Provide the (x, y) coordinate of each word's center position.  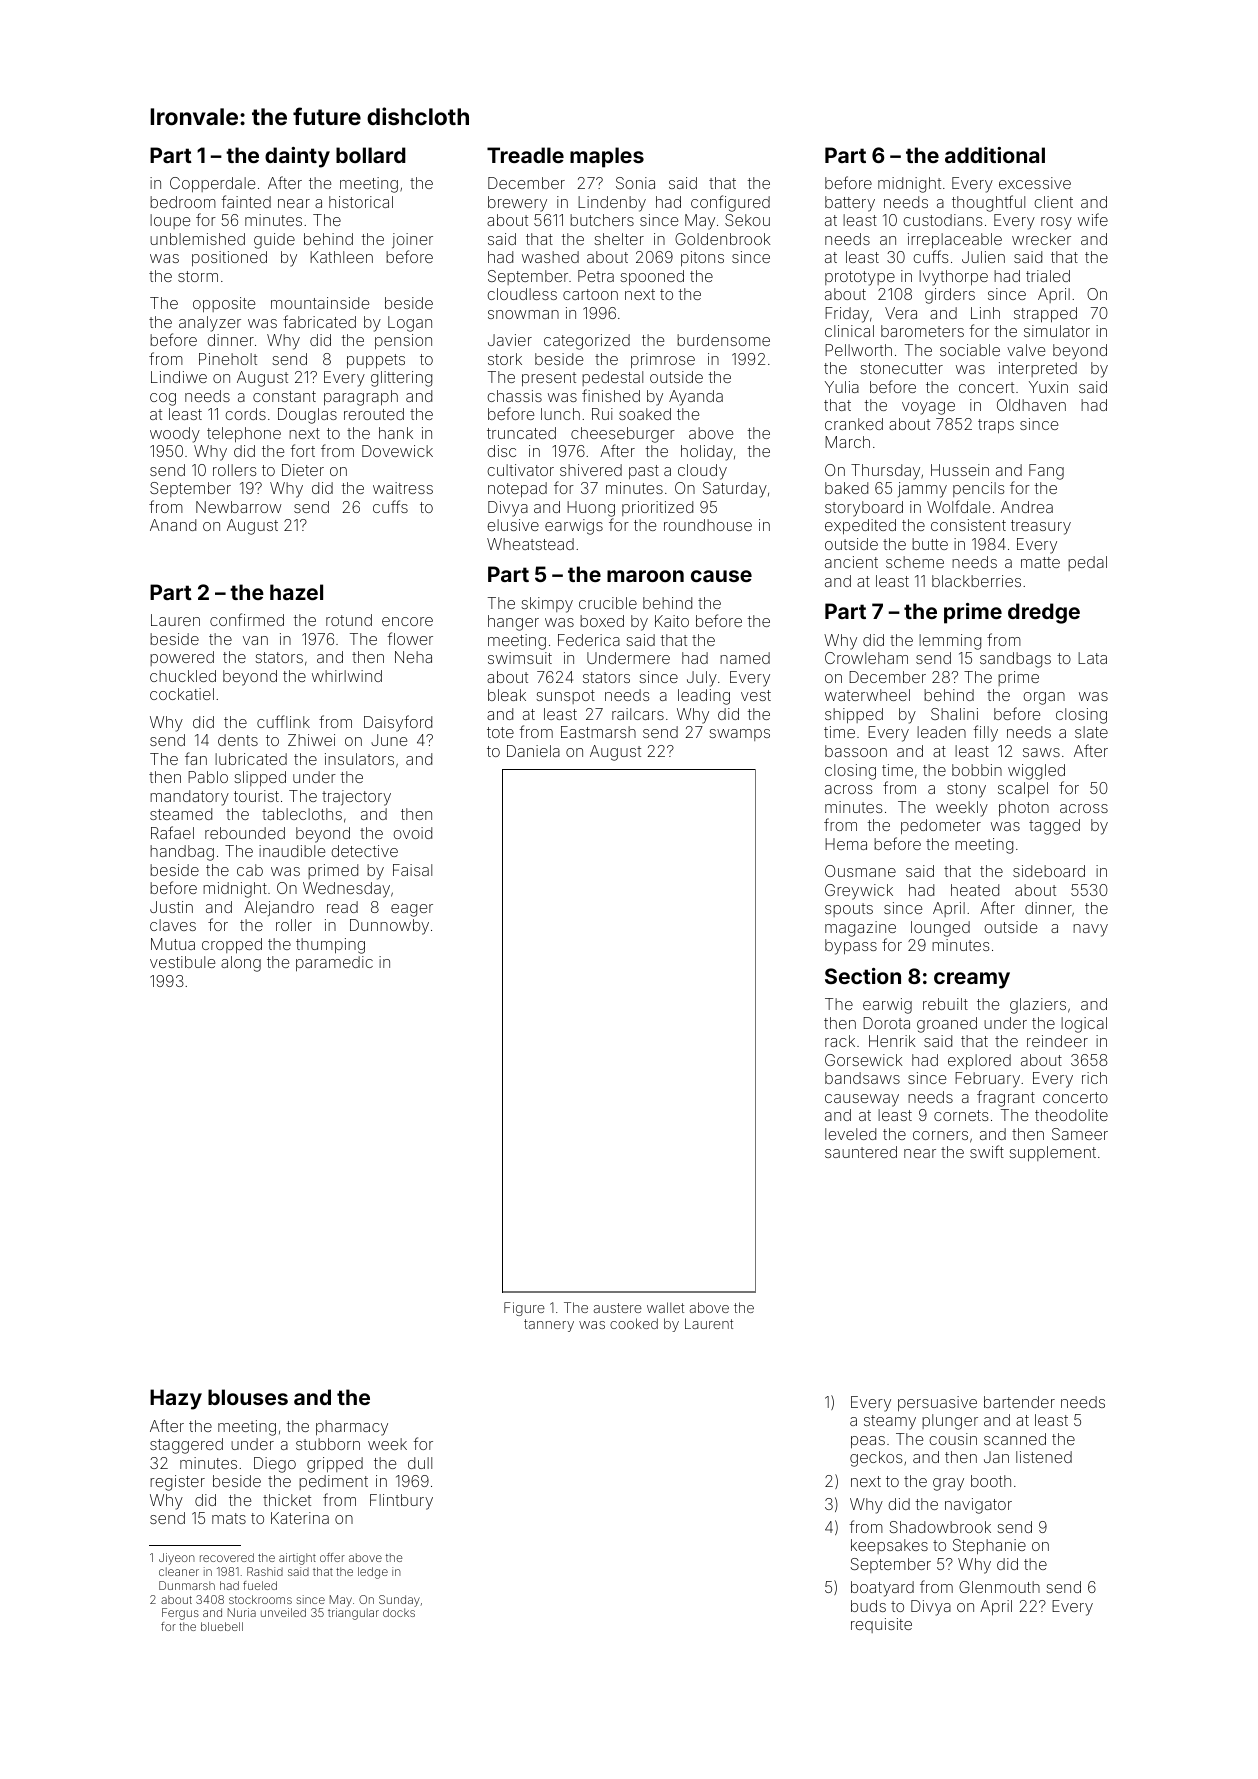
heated (975, 890)
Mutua (173, 944)
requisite (881, 1625)
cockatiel (182, 694)
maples (607, 157)
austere (618, 1308)
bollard (371, 155)
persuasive (937, 1403)
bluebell (222, 1626)
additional (995, 155)
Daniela (533, 751)
